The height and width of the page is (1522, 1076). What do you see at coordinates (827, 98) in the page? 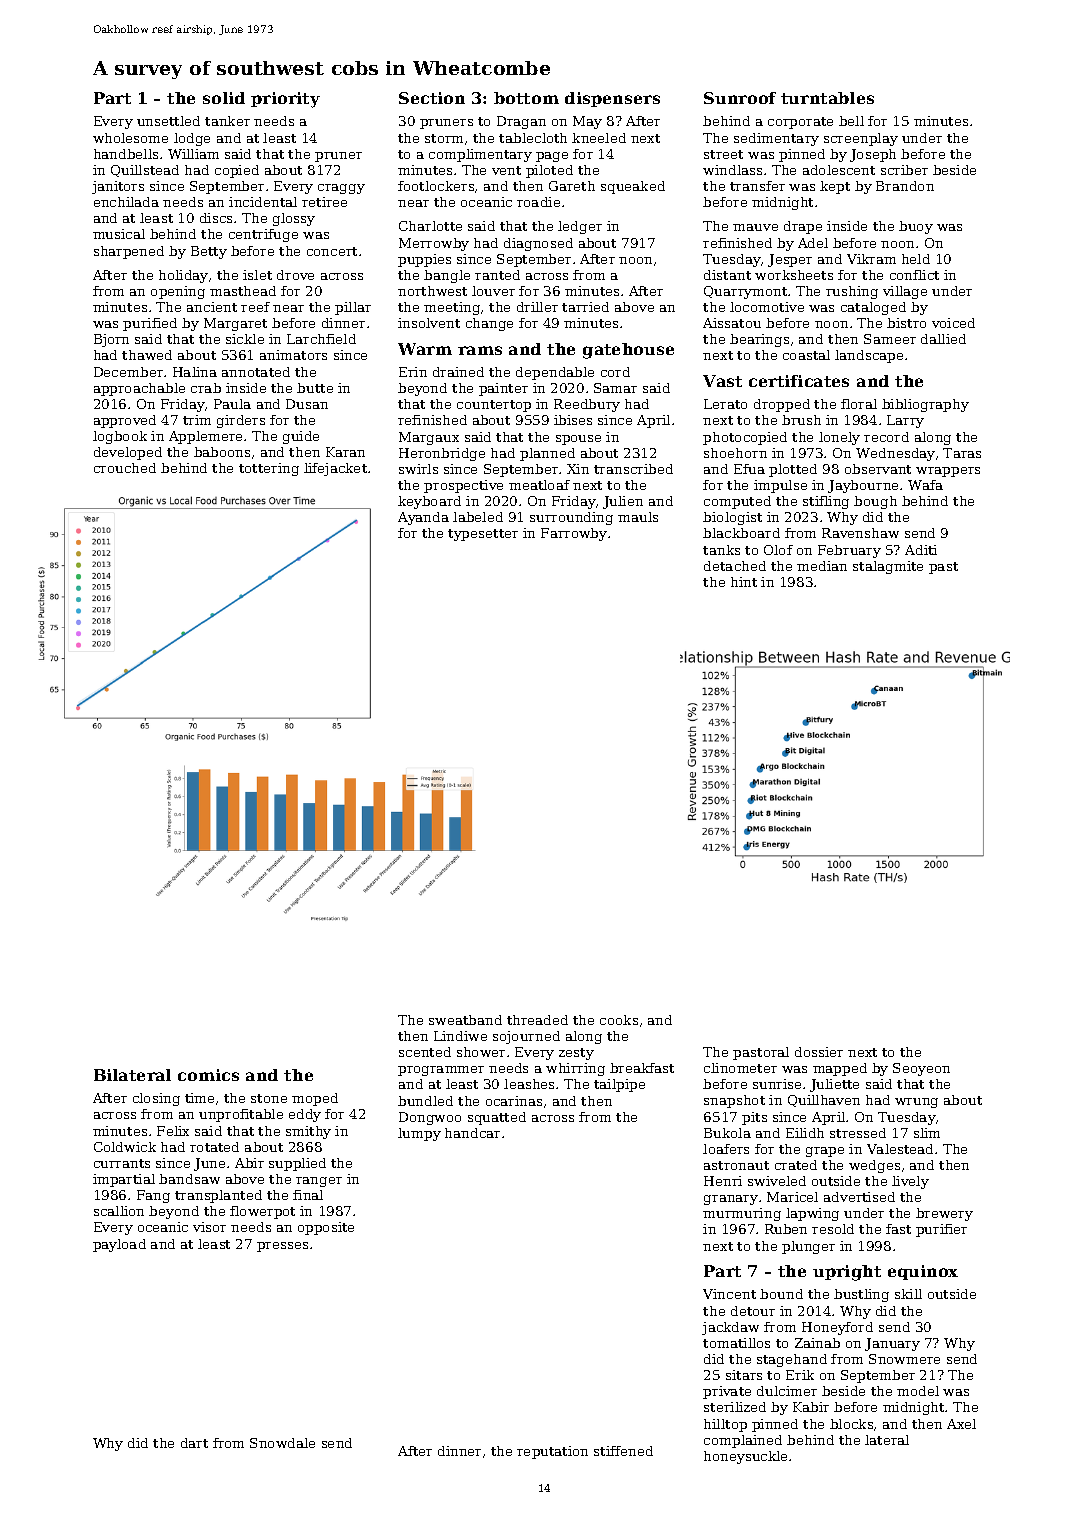
I see `turntables` at bounding box center [827, 98].
